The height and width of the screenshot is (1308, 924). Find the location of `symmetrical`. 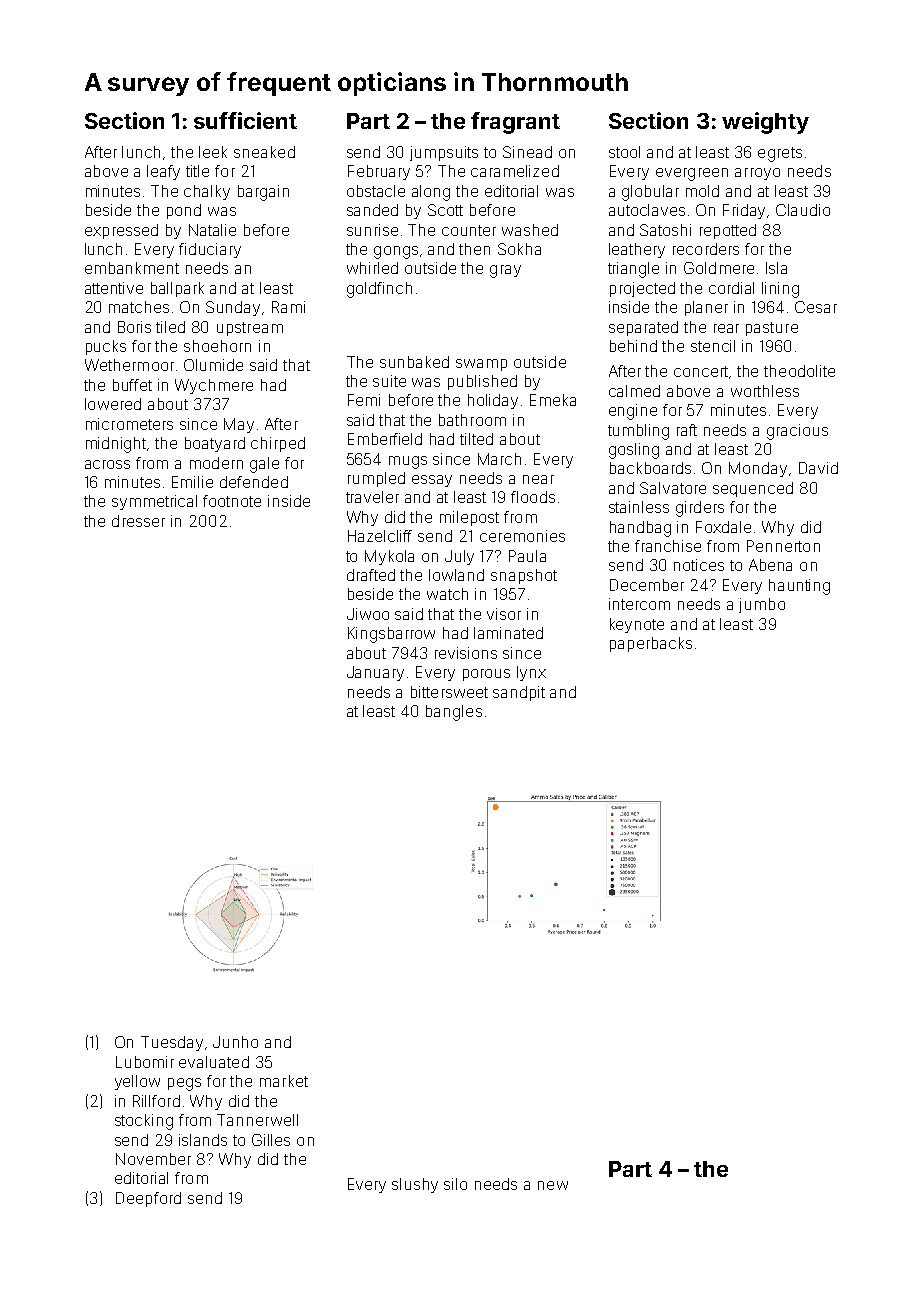

symmetrical is located at coordinates (154, 502).
